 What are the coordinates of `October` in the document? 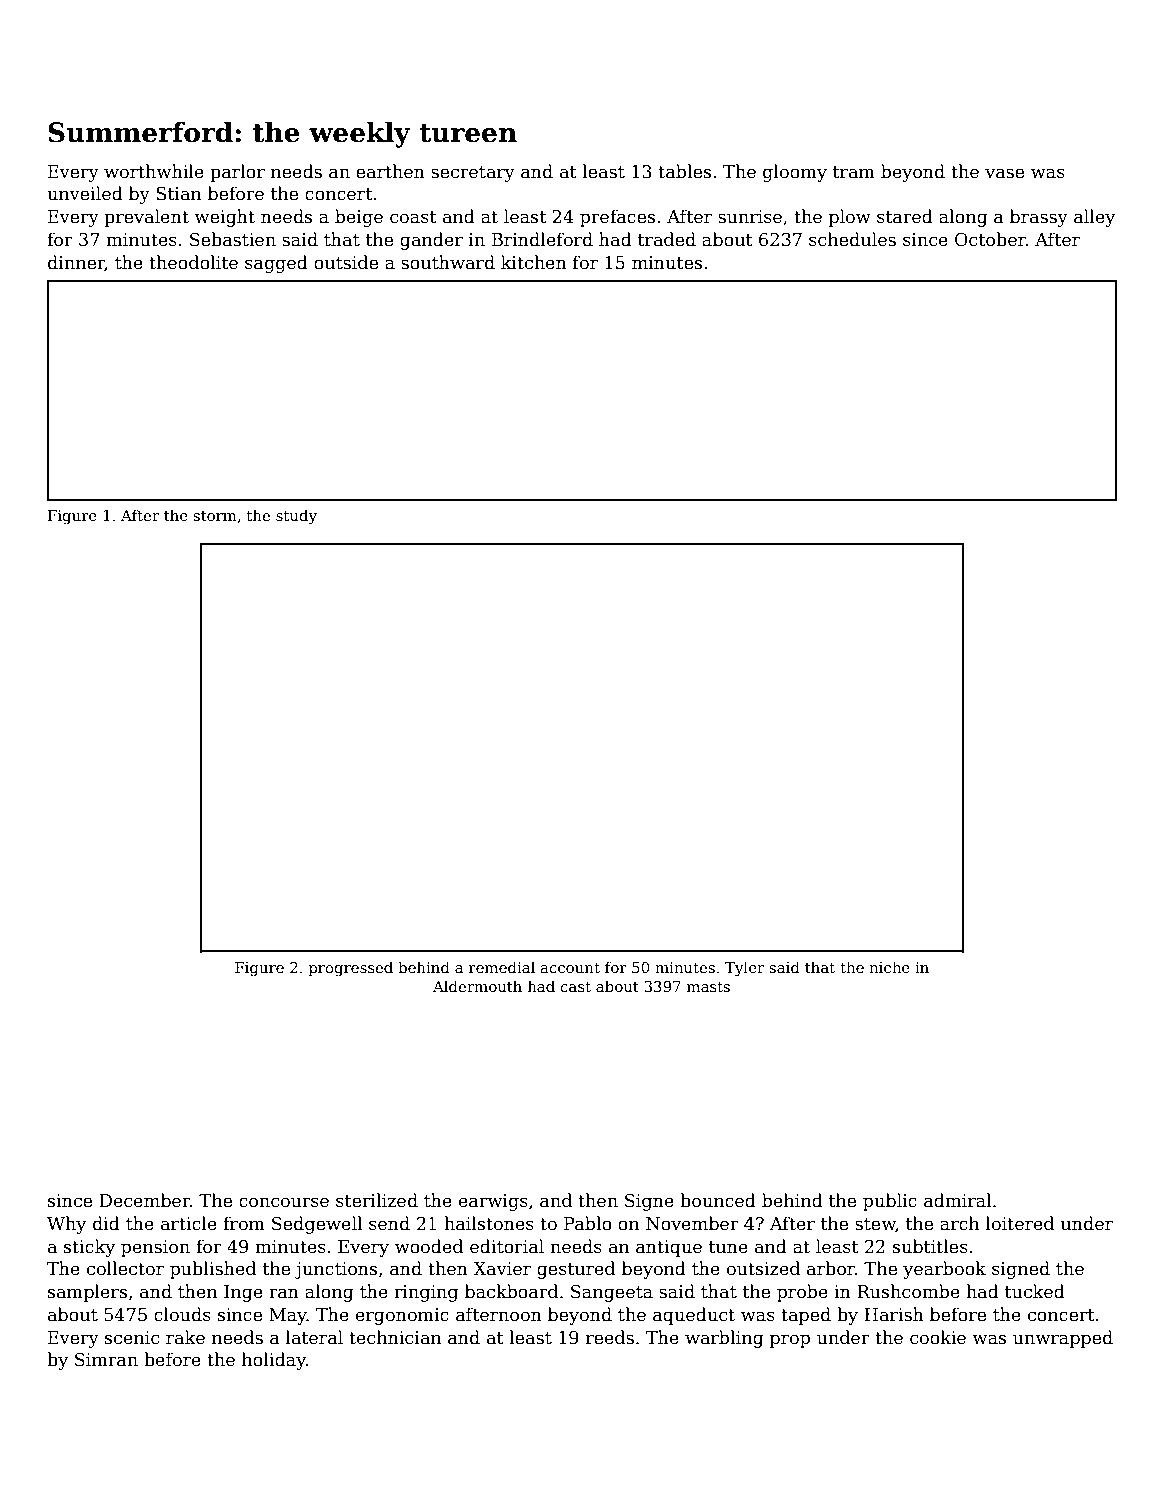 It's located at (990, 239).
